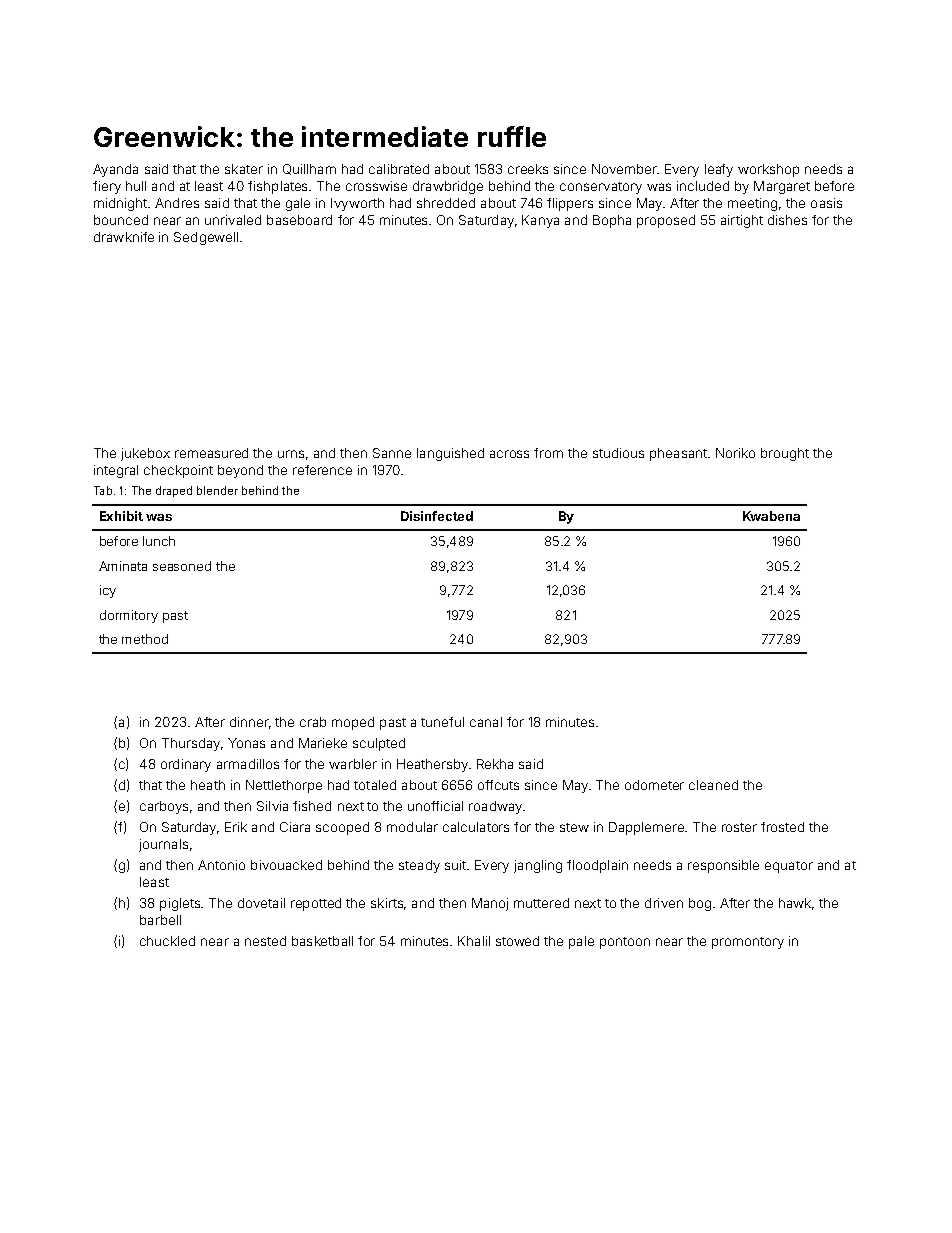 The height and width of the screenshot is (1233, 952). What do you see at coordinates (236, 827) in the screenshot?
I see `Erik` at bounding box center [236, 827].
